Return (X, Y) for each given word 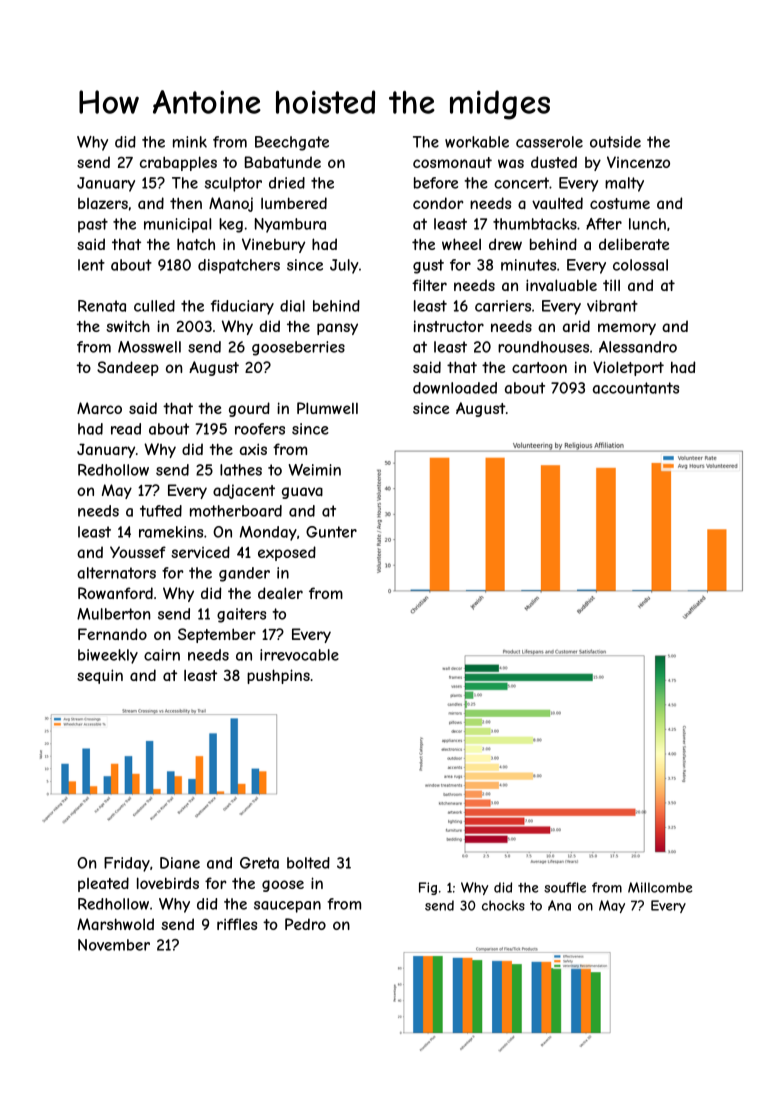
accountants (636, 388)
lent (91, 265)
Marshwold (115, 924)
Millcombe (660, 887)
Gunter (331, 532)
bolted (308, 863)
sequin (100, 676)
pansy (337, 329)
